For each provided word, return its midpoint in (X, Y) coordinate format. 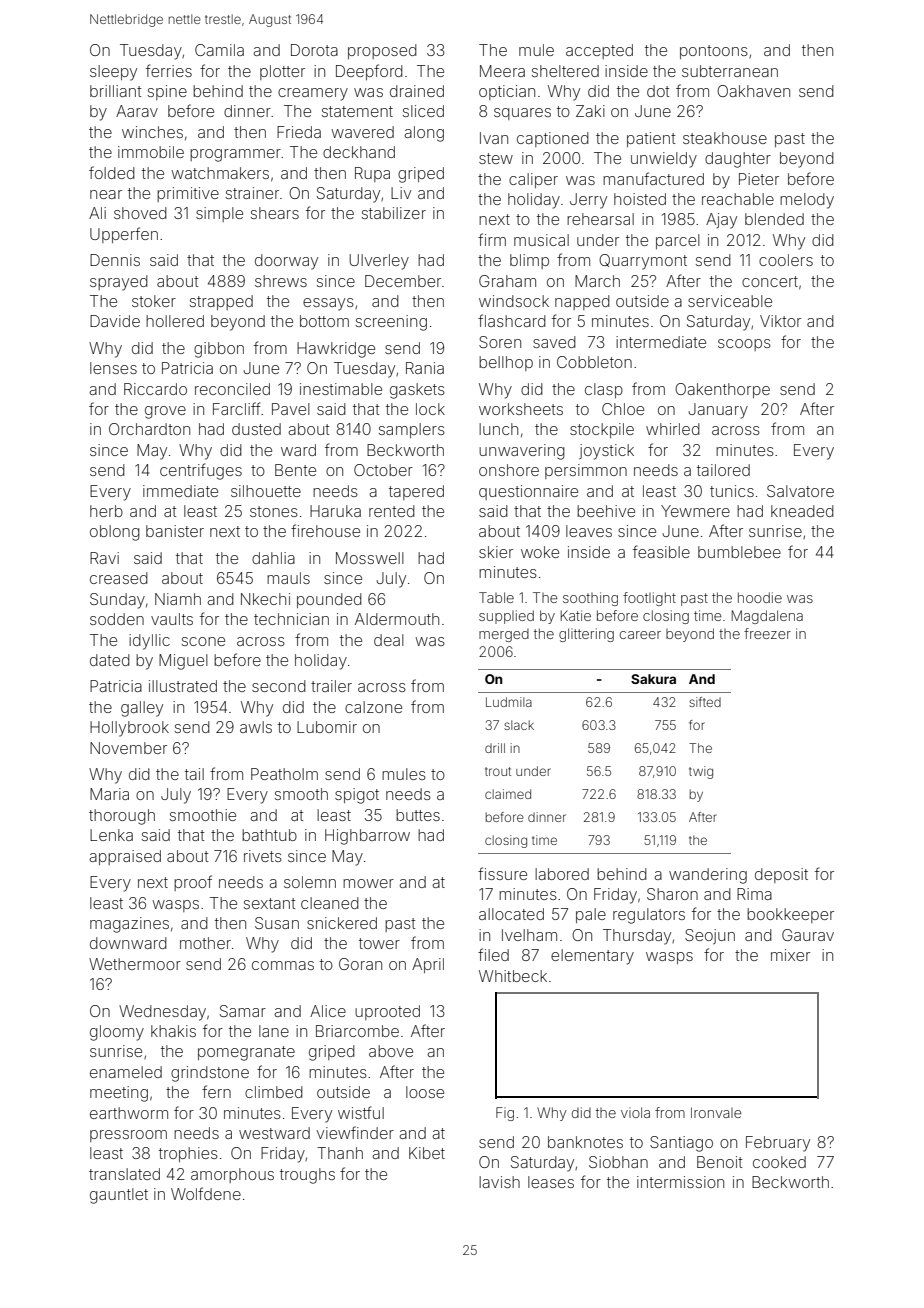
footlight (649, 599)
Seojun (710, 937)
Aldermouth (397, 619)
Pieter (759, 179)
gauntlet (119, 1196)
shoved (140, 213)
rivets (263, 856)
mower (368, 883)
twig (701, 772)
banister (175, 531)
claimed (508, 794)
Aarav (137, 111)
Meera (502, 71)
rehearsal (600, 219)
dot (658, 91)
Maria (109, 794)
